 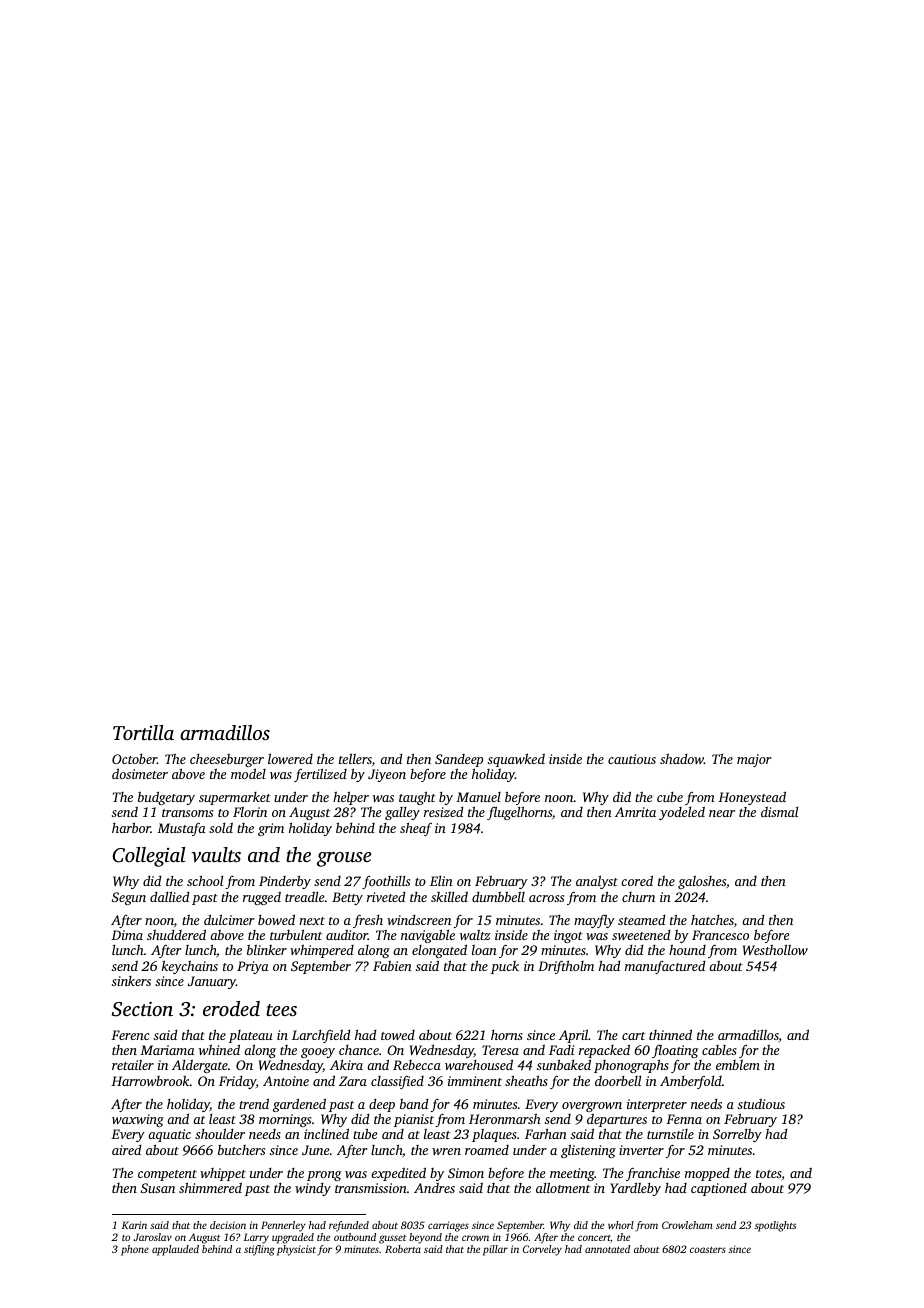 What do you see at coordinates (248, 773) in the screenshot?
I see `model` at bounding box center [248, 773].
